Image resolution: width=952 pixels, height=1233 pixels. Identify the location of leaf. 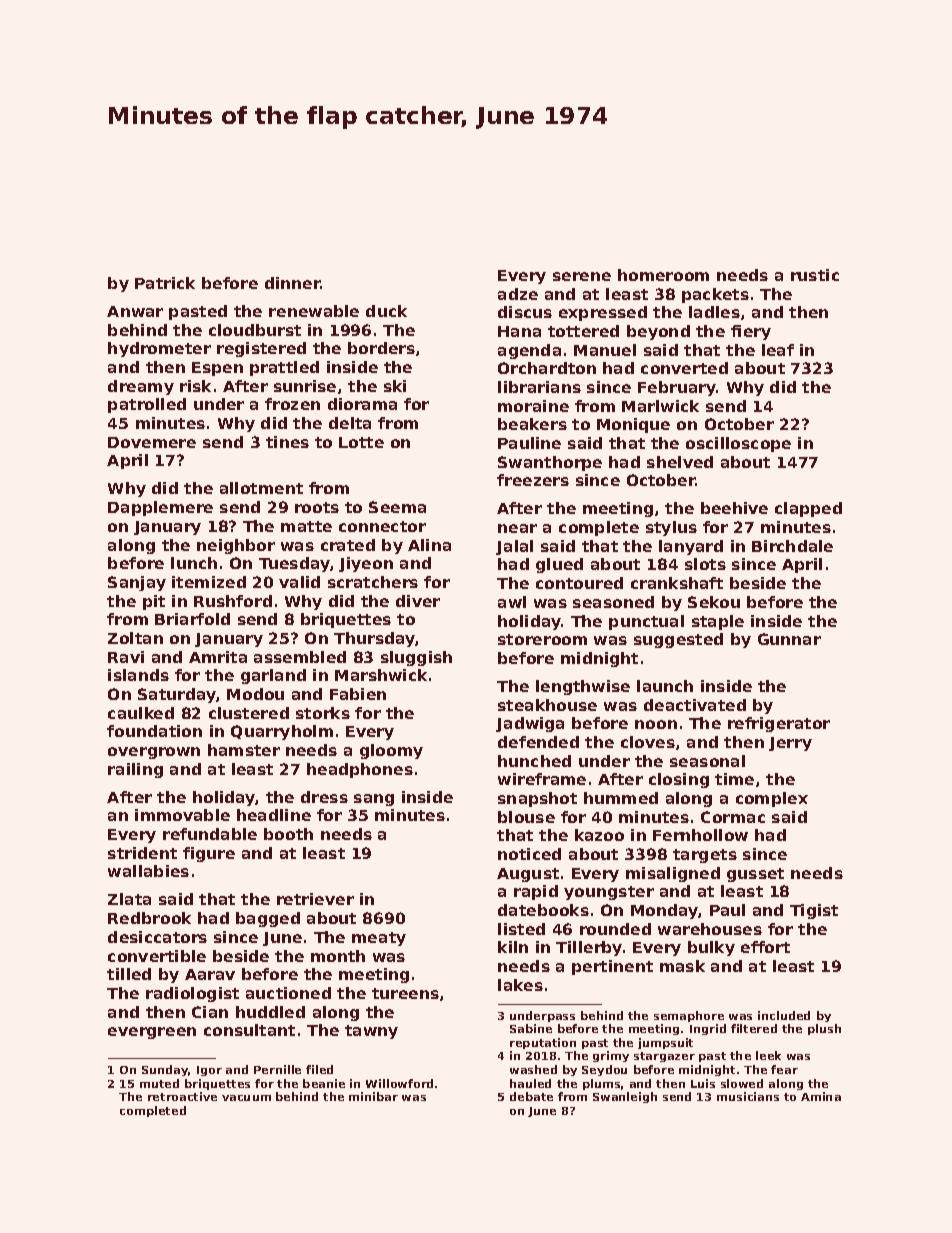
(778, 350).
